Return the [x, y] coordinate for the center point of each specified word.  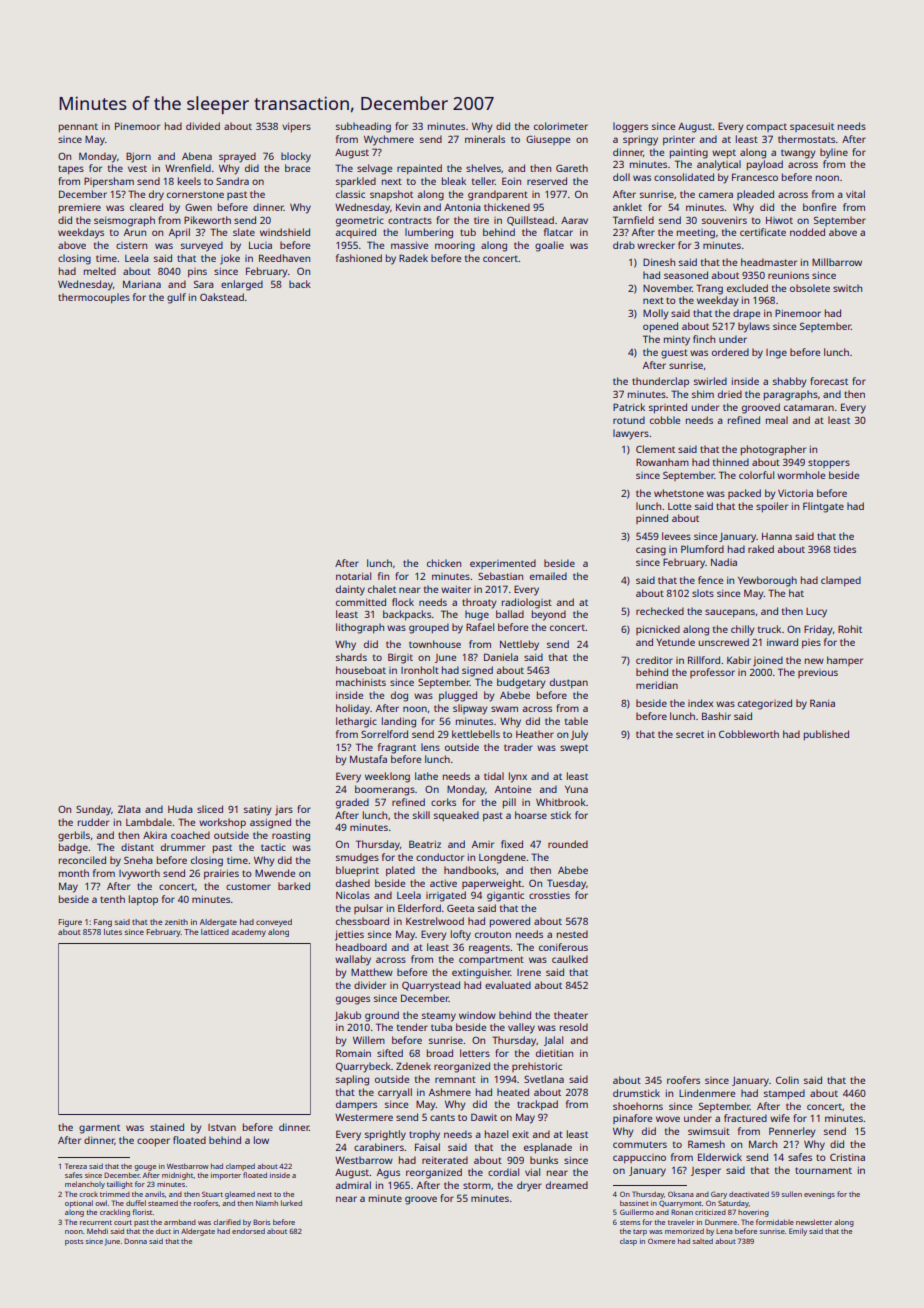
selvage [374, 169]
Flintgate [823, 507]
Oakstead [222, 297]
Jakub [347, 1016]
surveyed [202, 246]
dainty [350, 590]
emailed [548, 576]
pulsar [368, 909]
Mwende [275, 873]
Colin [787, 1080]
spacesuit [812, 127]
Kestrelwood [435, 921]
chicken [444, 563]
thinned [731, 462]
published [826, 735]
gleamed [240, 1195]
